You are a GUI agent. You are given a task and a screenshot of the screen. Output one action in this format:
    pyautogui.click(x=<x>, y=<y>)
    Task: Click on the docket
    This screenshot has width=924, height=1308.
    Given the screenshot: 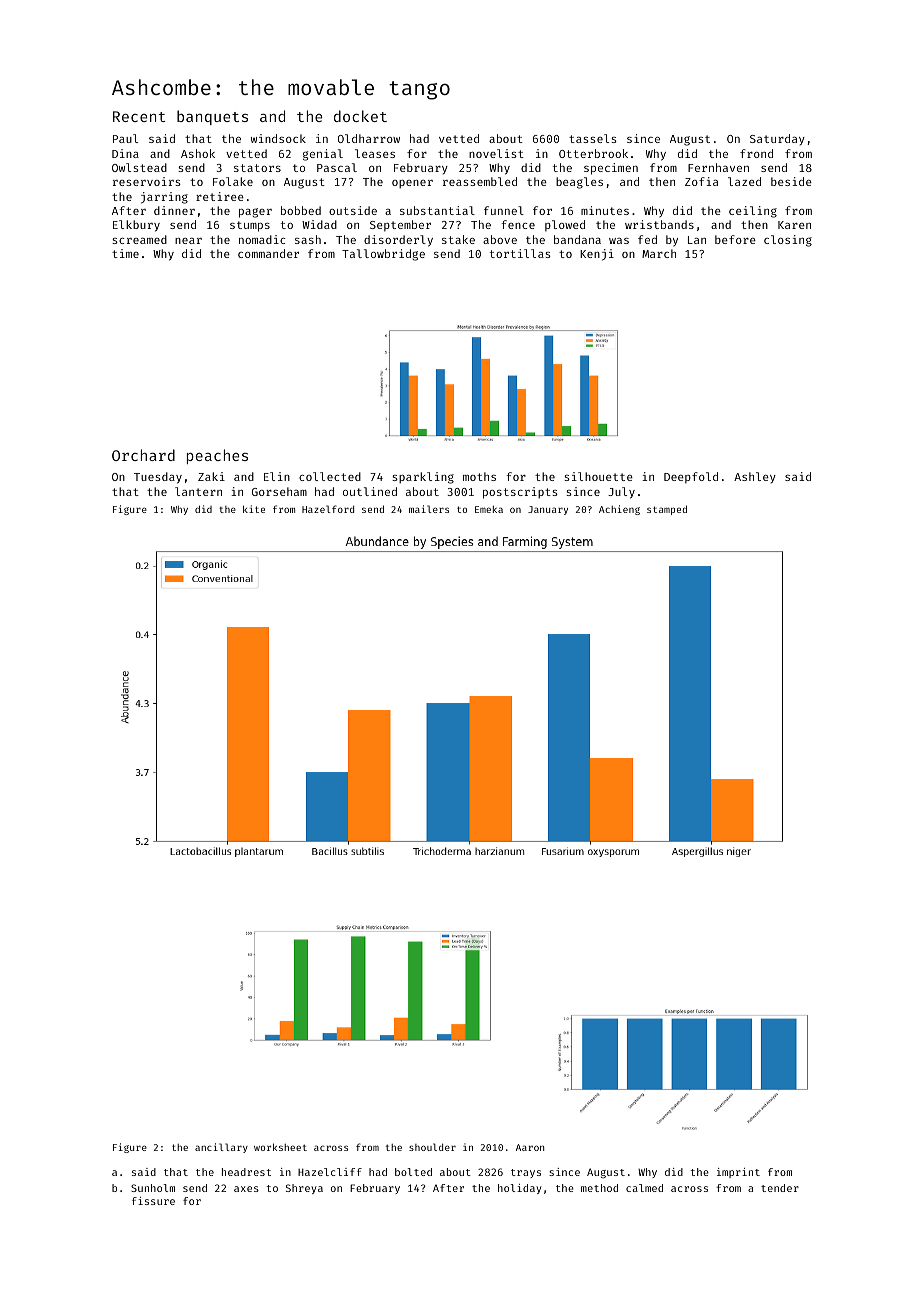 What is the action you would take?
    pyautogui.click(x=360, y=116)
